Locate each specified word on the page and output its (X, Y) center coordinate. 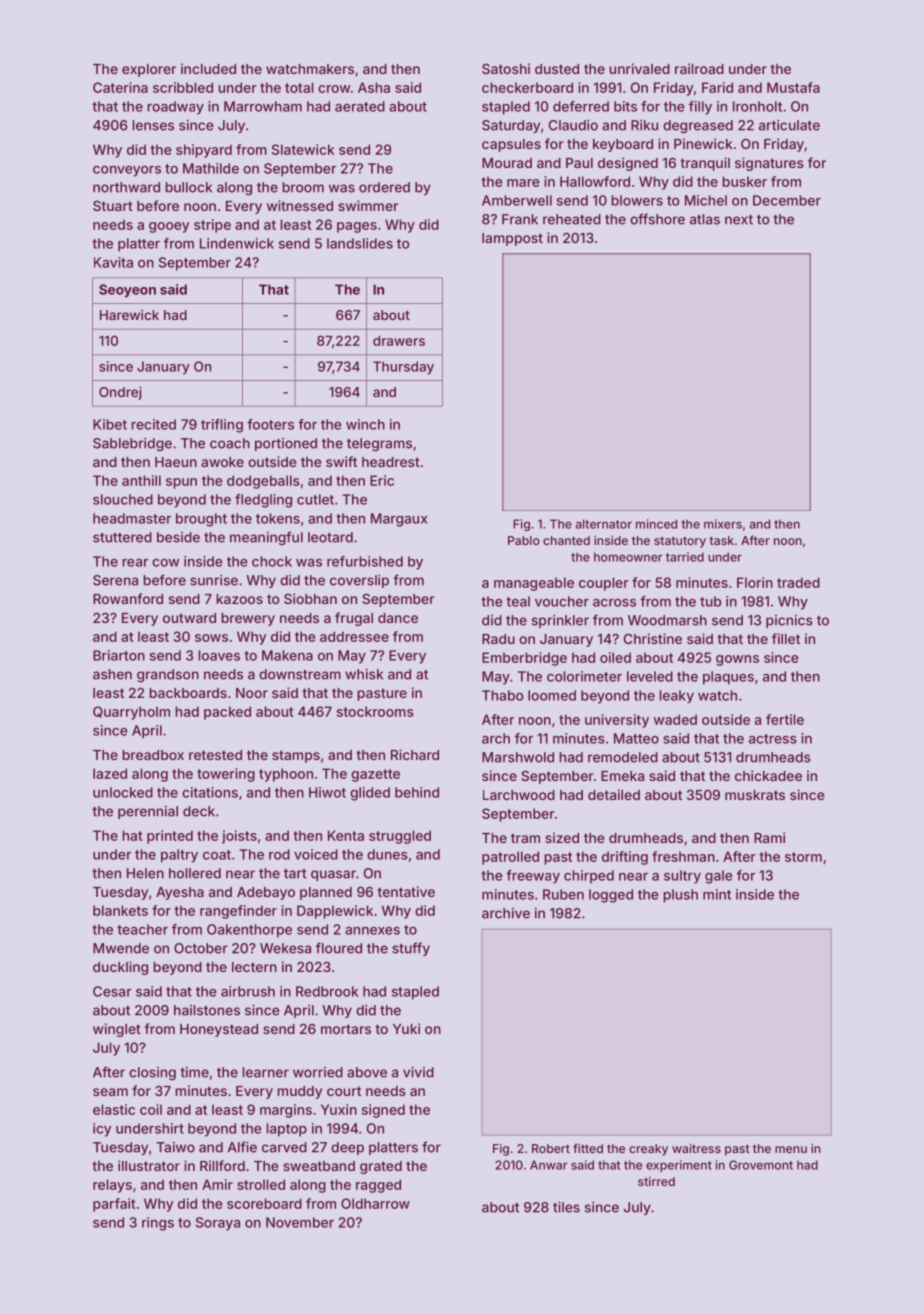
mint (717, 894)
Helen (145, 873)
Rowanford (128, 598)
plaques (728, 678)
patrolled (510, 858)
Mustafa (793, 87)
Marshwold (518, 757)
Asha (374, 87)
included (208, 68)
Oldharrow (375, 1203)
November (300, 1222)
